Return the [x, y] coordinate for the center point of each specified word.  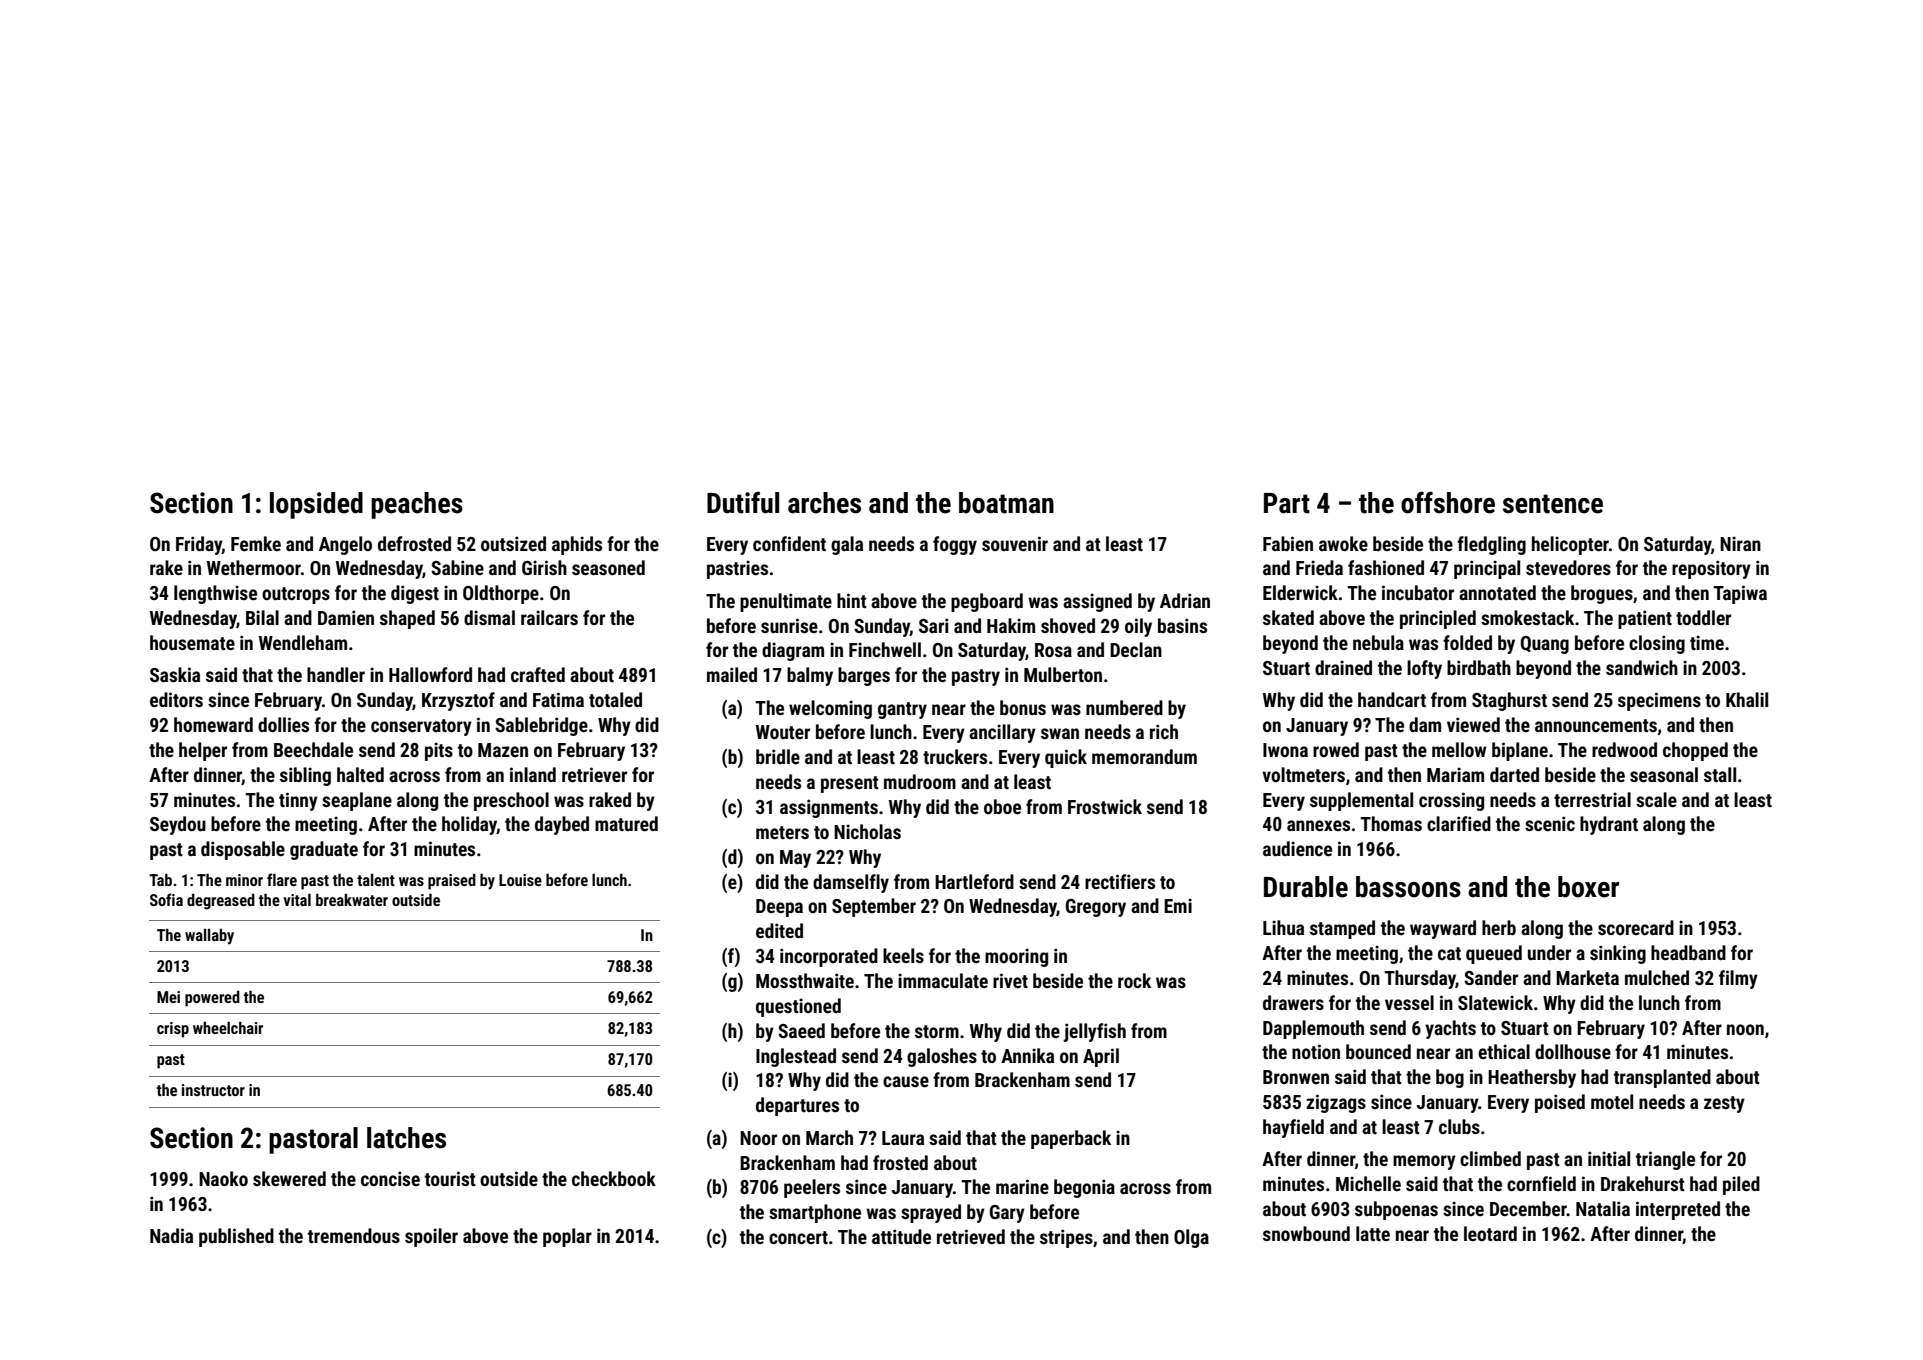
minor [244, 880]
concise [390, 1178]
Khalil [1747, 699]
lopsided [316, 505]
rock [1134, 980]
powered [212, 998]
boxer [1588, 887]
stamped [1342, 929]
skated [1288, 617]
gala [847, 545]
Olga [1191, 1238]
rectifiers [1120, 881]
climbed [1490, 1158]
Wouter [783, 732]
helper [203, 751]
